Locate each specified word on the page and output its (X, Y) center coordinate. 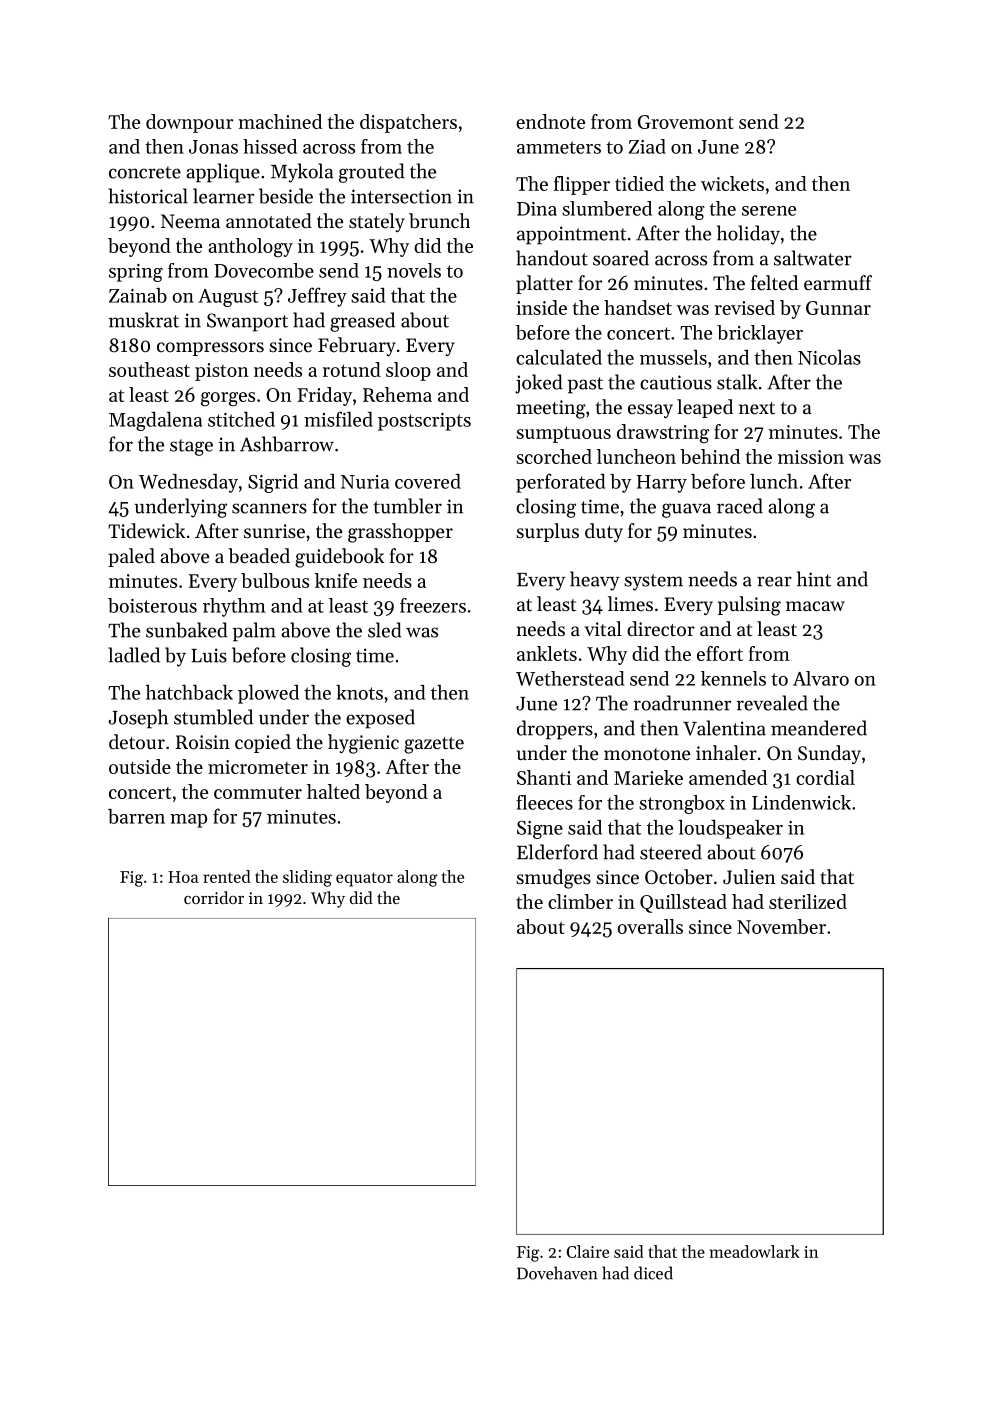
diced (653, 1273)
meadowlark (754, 1251)
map (188, 821)
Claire (588, 1251)
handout (552, 258)
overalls (650, 926)
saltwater (813, 258)
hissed (270, 146)
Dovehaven (557, 1273)
